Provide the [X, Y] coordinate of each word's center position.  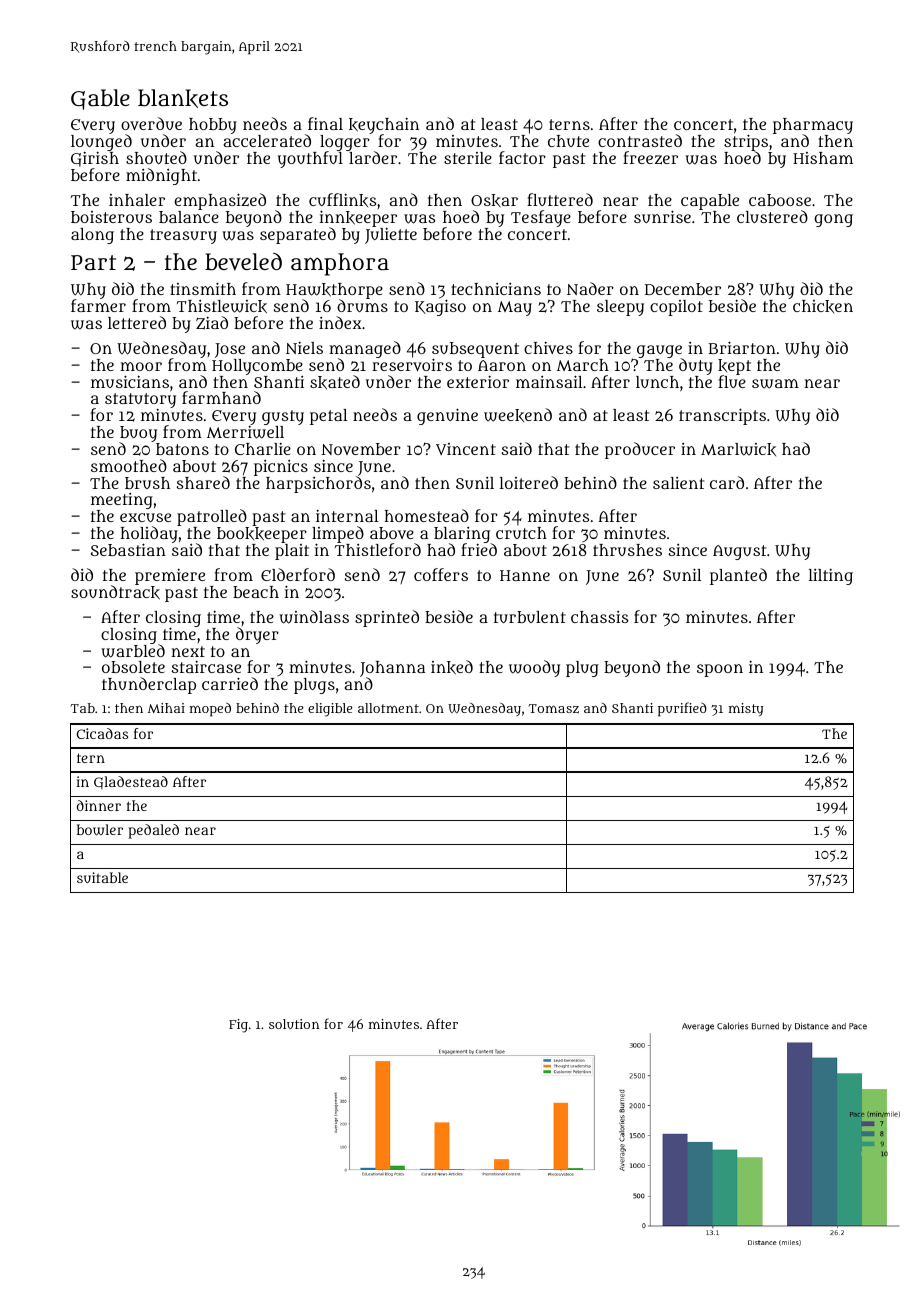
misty [746, 709]
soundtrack [115, 593]
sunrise [662, 216]
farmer [98, 306]
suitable [102, 877]
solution [294, 1024]
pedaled [154, 831]
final [325, 123]
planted [738, 576]
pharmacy [813, 126]
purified [682, 709]
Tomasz [554, 708]
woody [534, 668]
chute [568, 141]
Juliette [391, 236]
